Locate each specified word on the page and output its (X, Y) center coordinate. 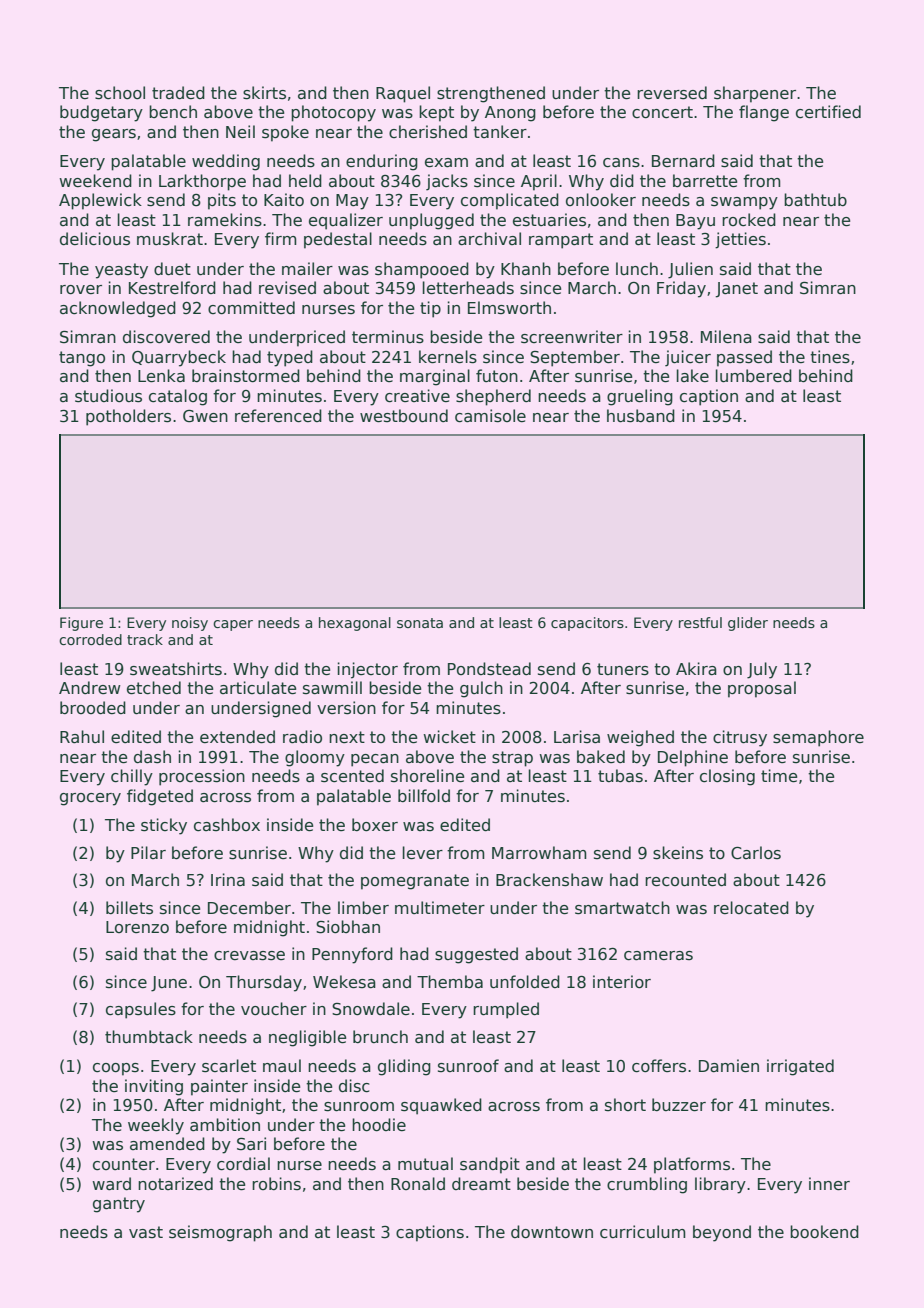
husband (641, 416)
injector (368, 670)
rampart (561, 241)
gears (114, 135)
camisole (490, 416)
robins (276, 1183)
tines (830, 357)
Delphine (693, 758)
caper (233, 625)
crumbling (647, 1185)
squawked (441, 1106)
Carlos (756, 853)
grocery (90, 799)
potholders (128, 417)
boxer (375, 825)
